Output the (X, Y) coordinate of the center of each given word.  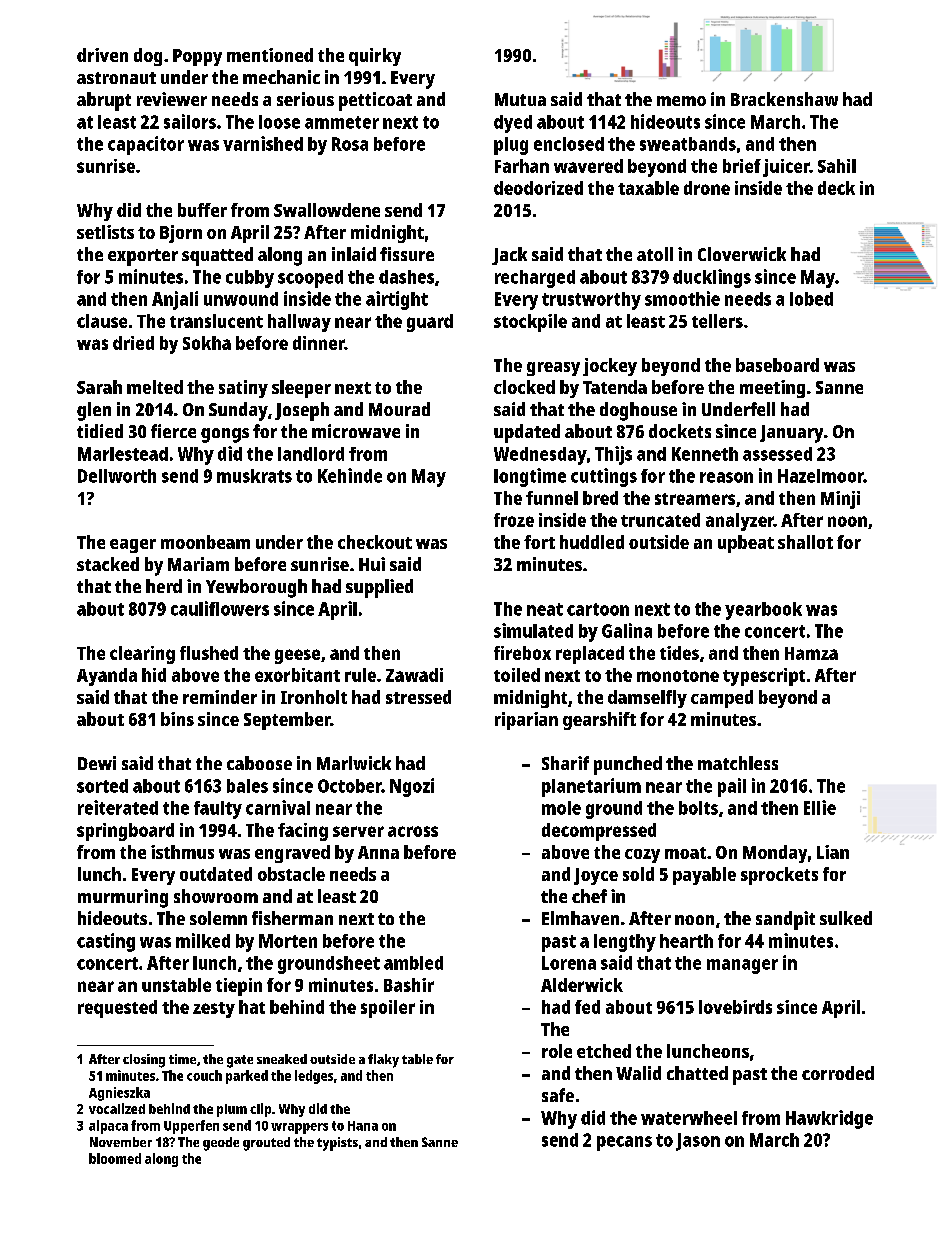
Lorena (569, 963)
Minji (840, 500)
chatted (697, 1073)
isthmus (182, 852)
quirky (375, 57)
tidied (100, 431)
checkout (375, 542)
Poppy (197, 57)
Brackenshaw (784, 99)
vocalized (117, 1108)
